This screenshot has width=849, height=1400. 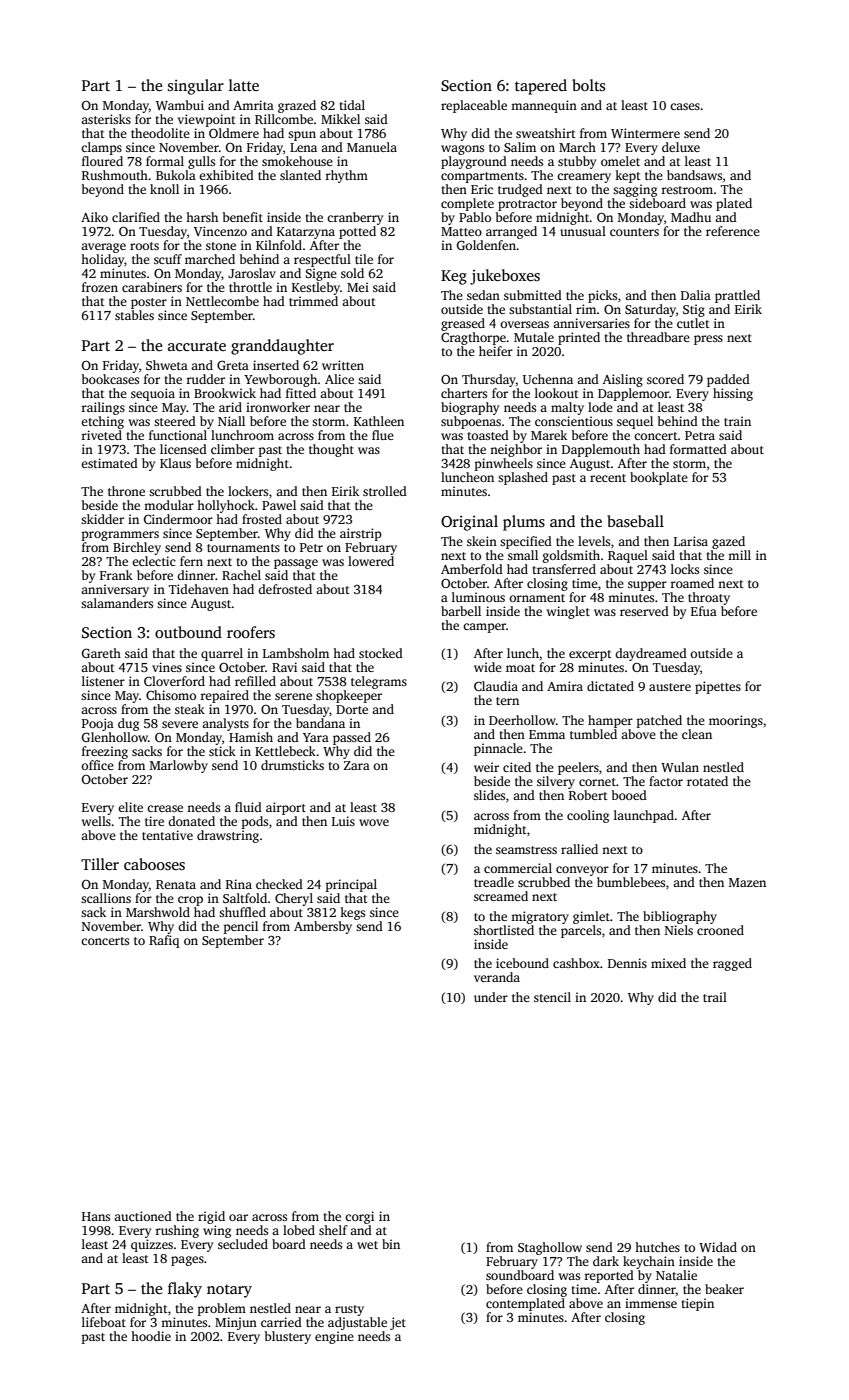 What do you see at coordinates (469, 523) in the screenshot?
I see `Original` at bounding box center [469, 523].
